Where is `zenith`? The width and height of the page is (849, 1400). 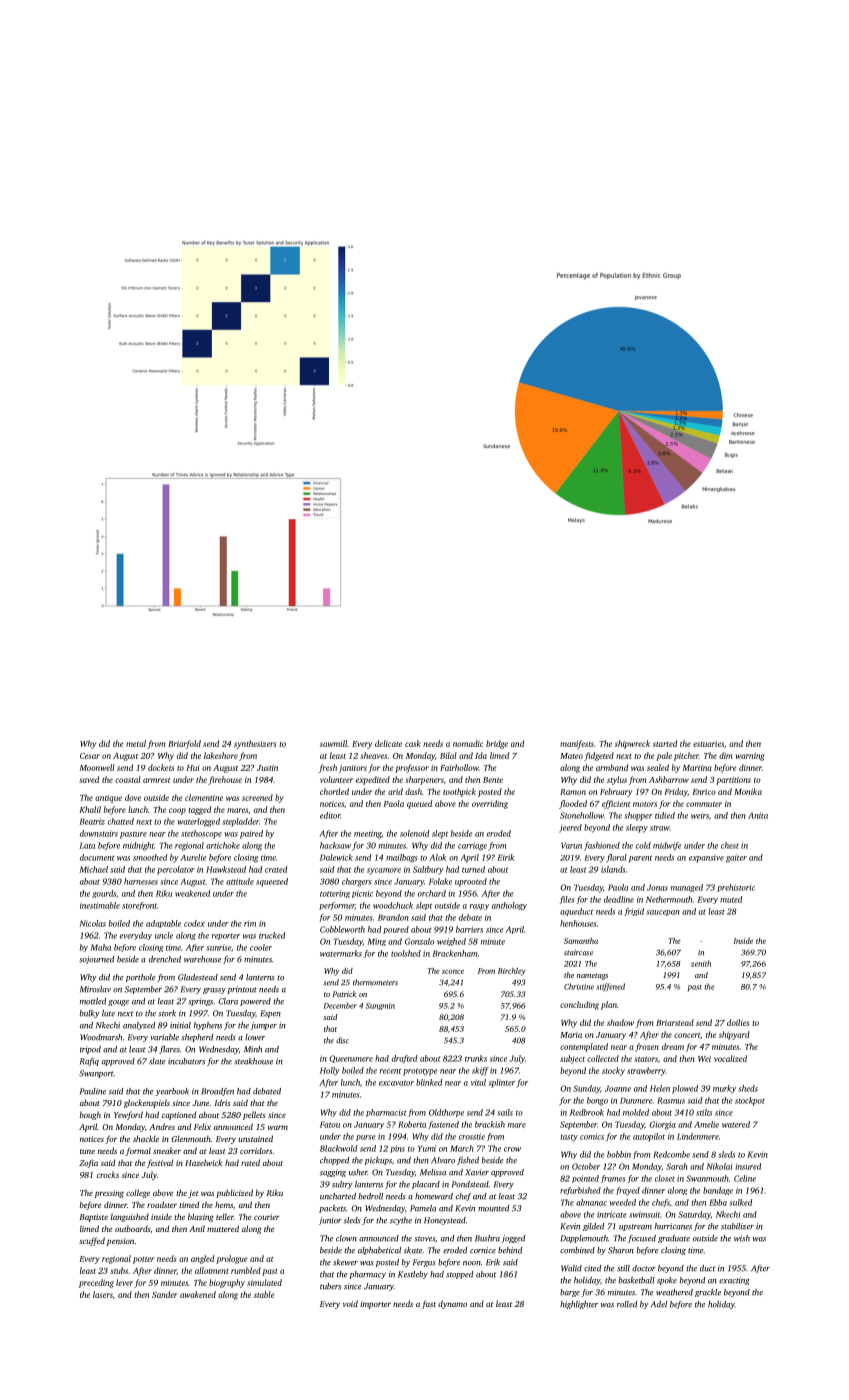
zenith is located at coordinates (701, 963).
